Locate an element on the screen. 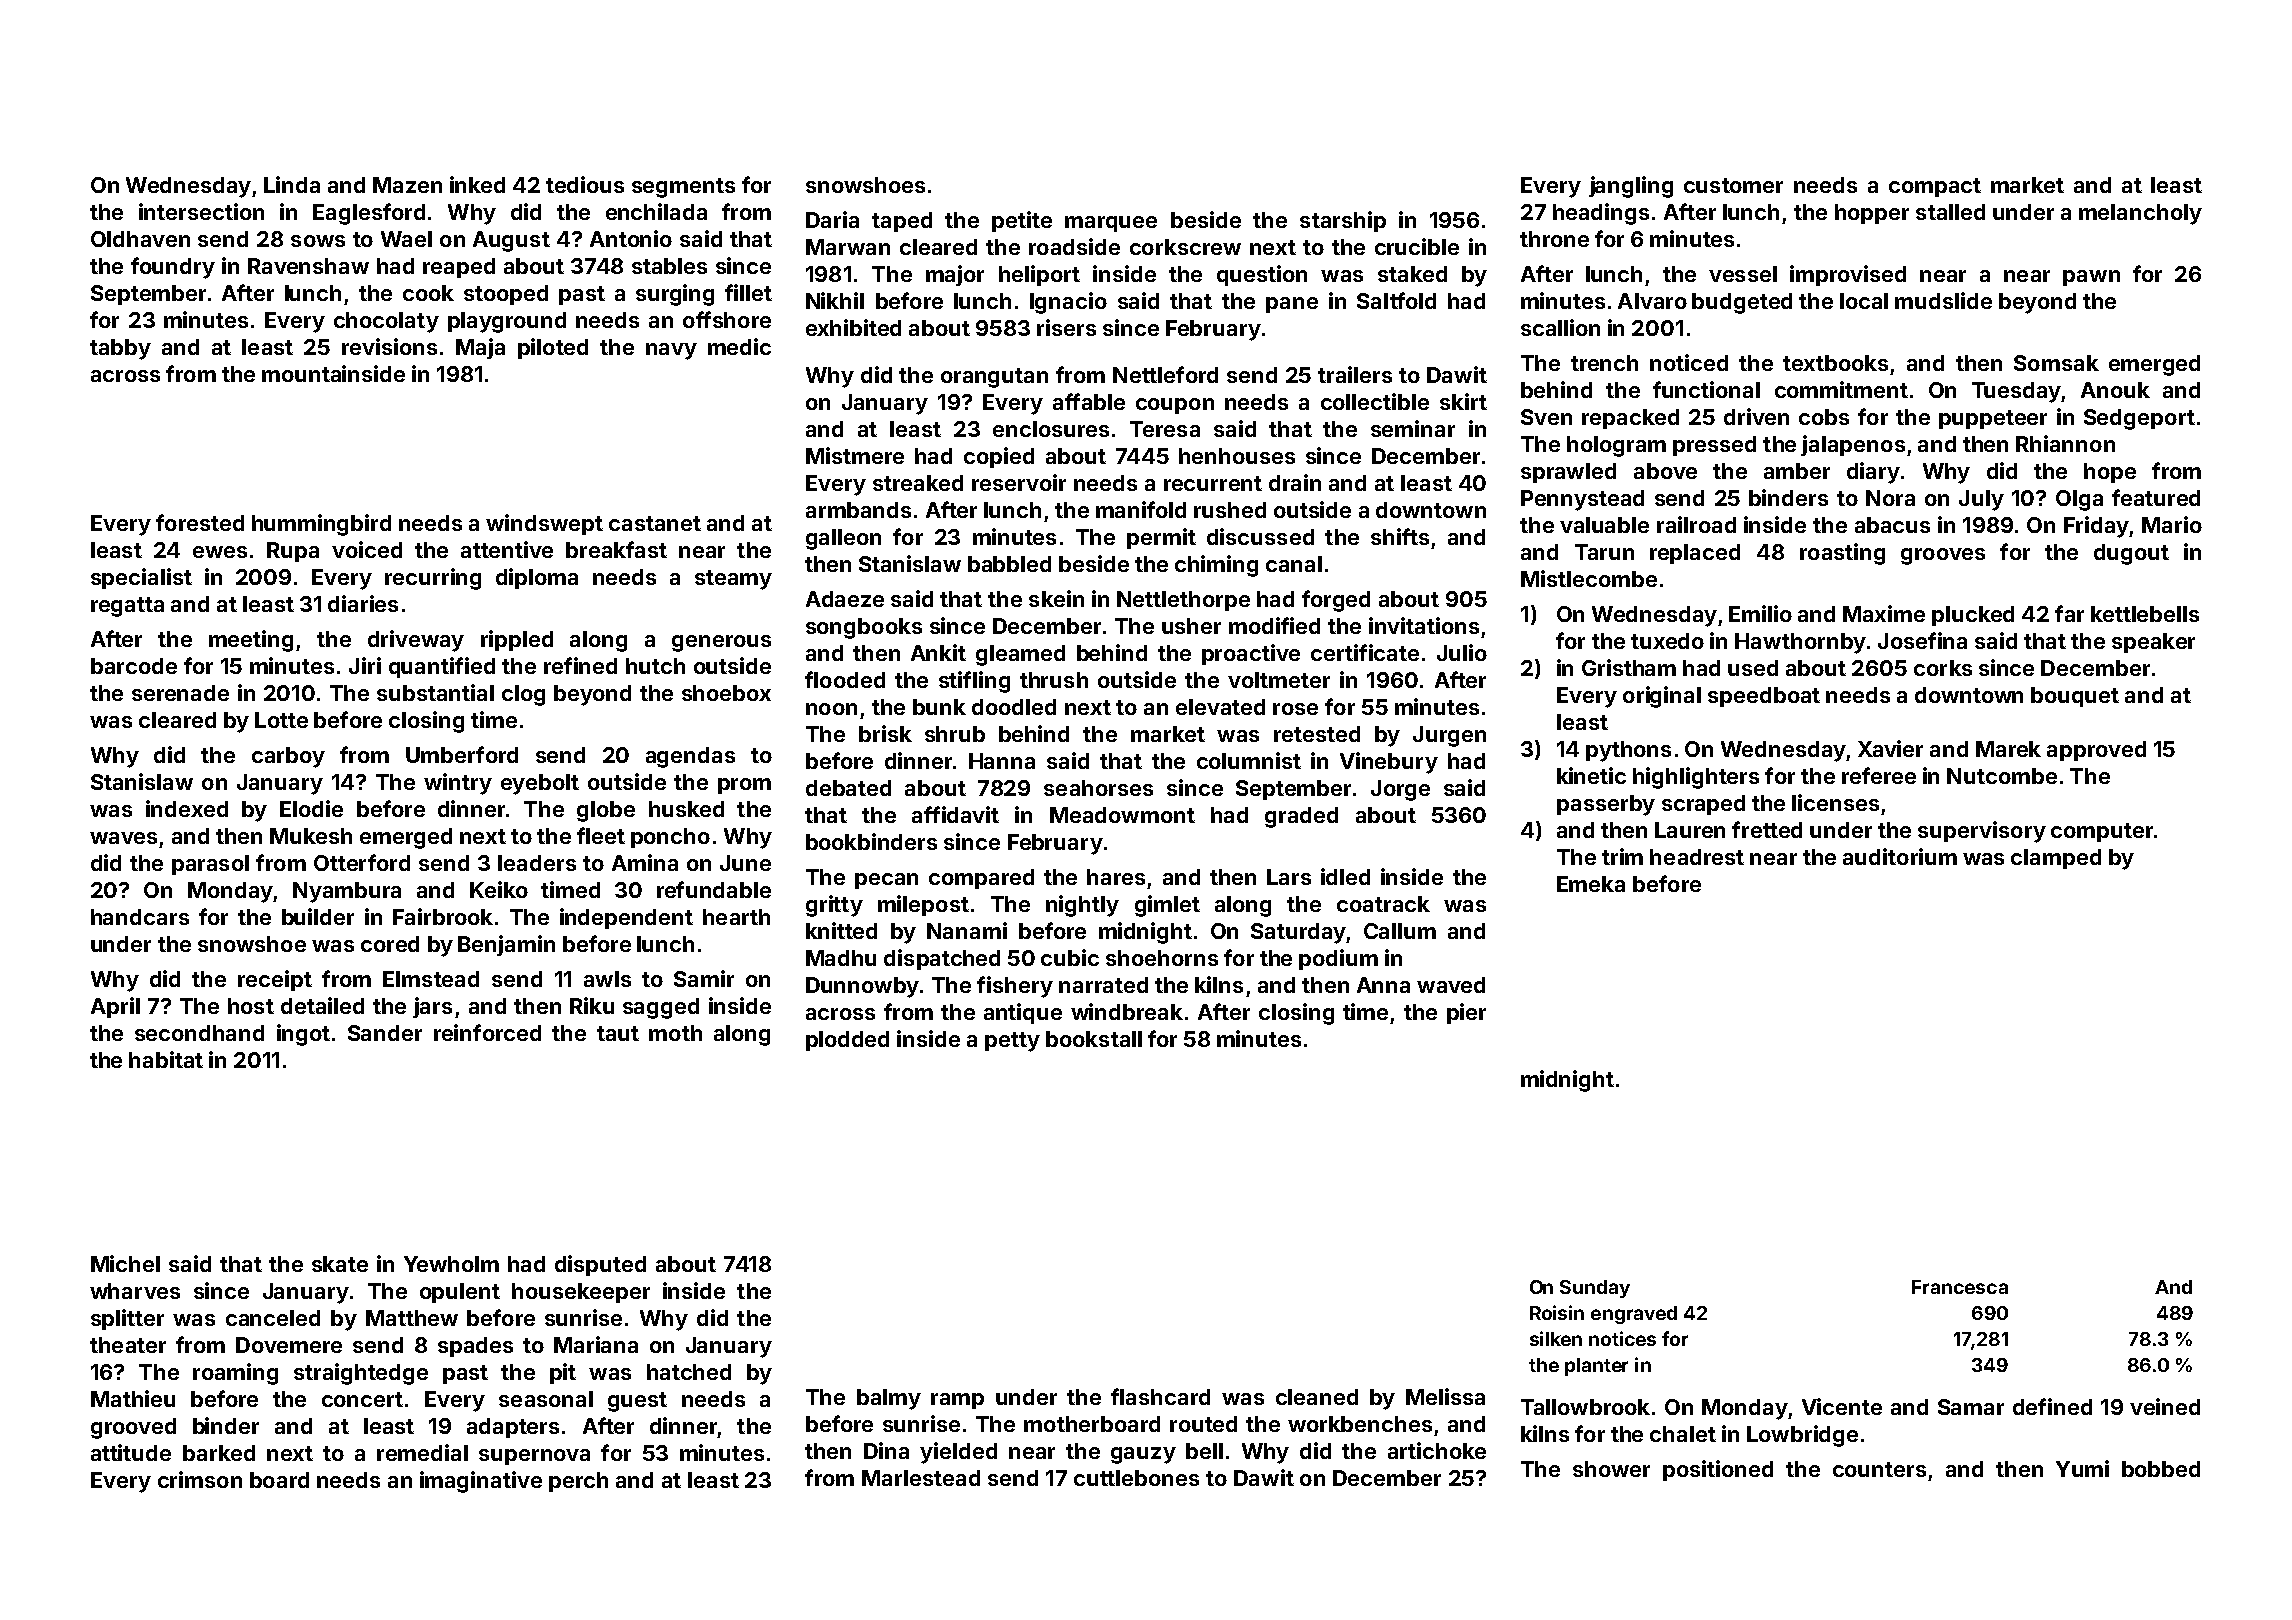 This screenshot has height=1620, width=2292. jangling is located at coordinates (1631, 187).
